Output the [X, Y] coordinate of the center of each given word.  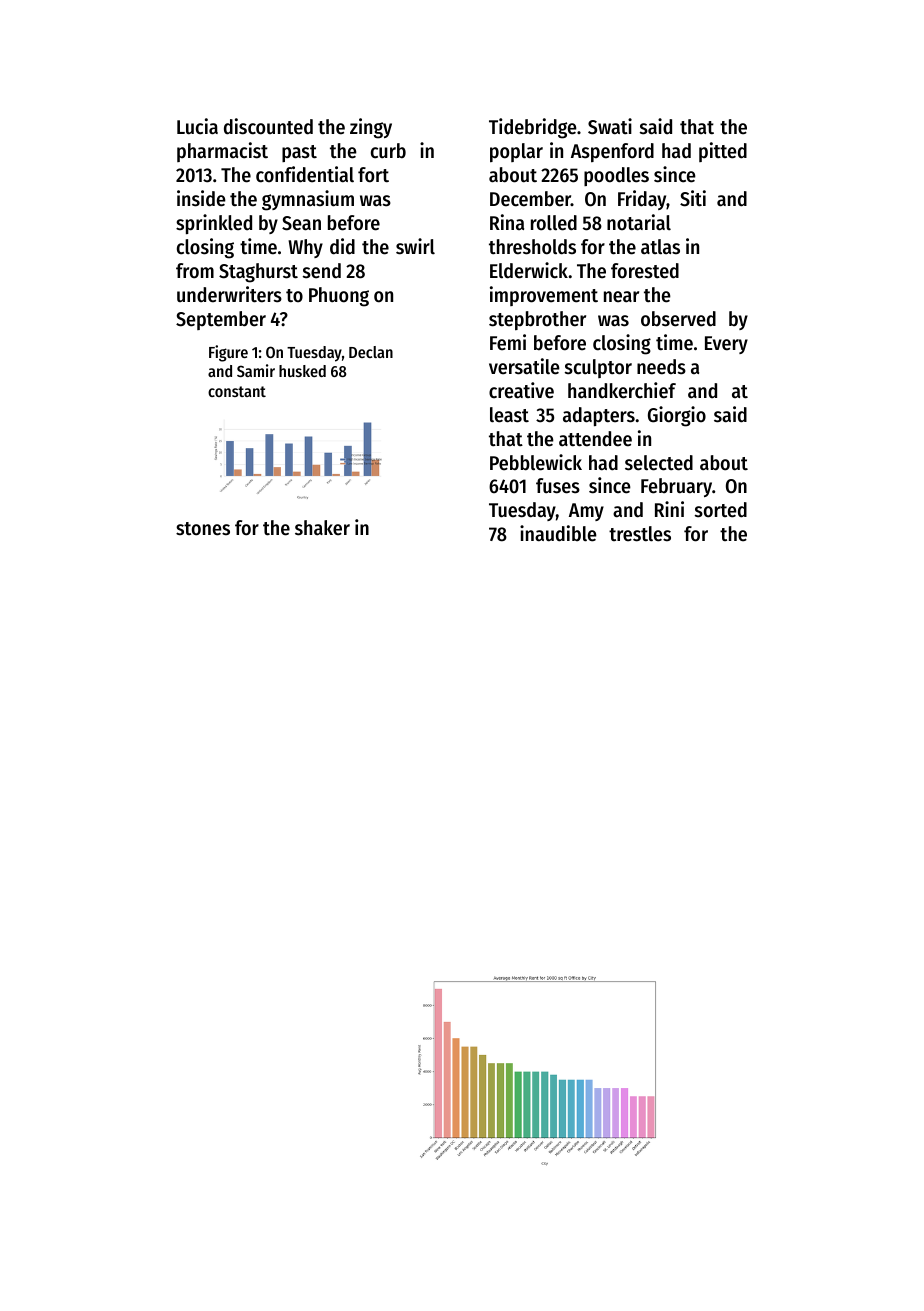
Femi [508, 342]
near [621, 297]
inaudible [558, 533]
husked [302, 371]
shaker [322, 528]
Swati [610, 126]
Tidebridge [533, 128]
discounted [268, 126]
